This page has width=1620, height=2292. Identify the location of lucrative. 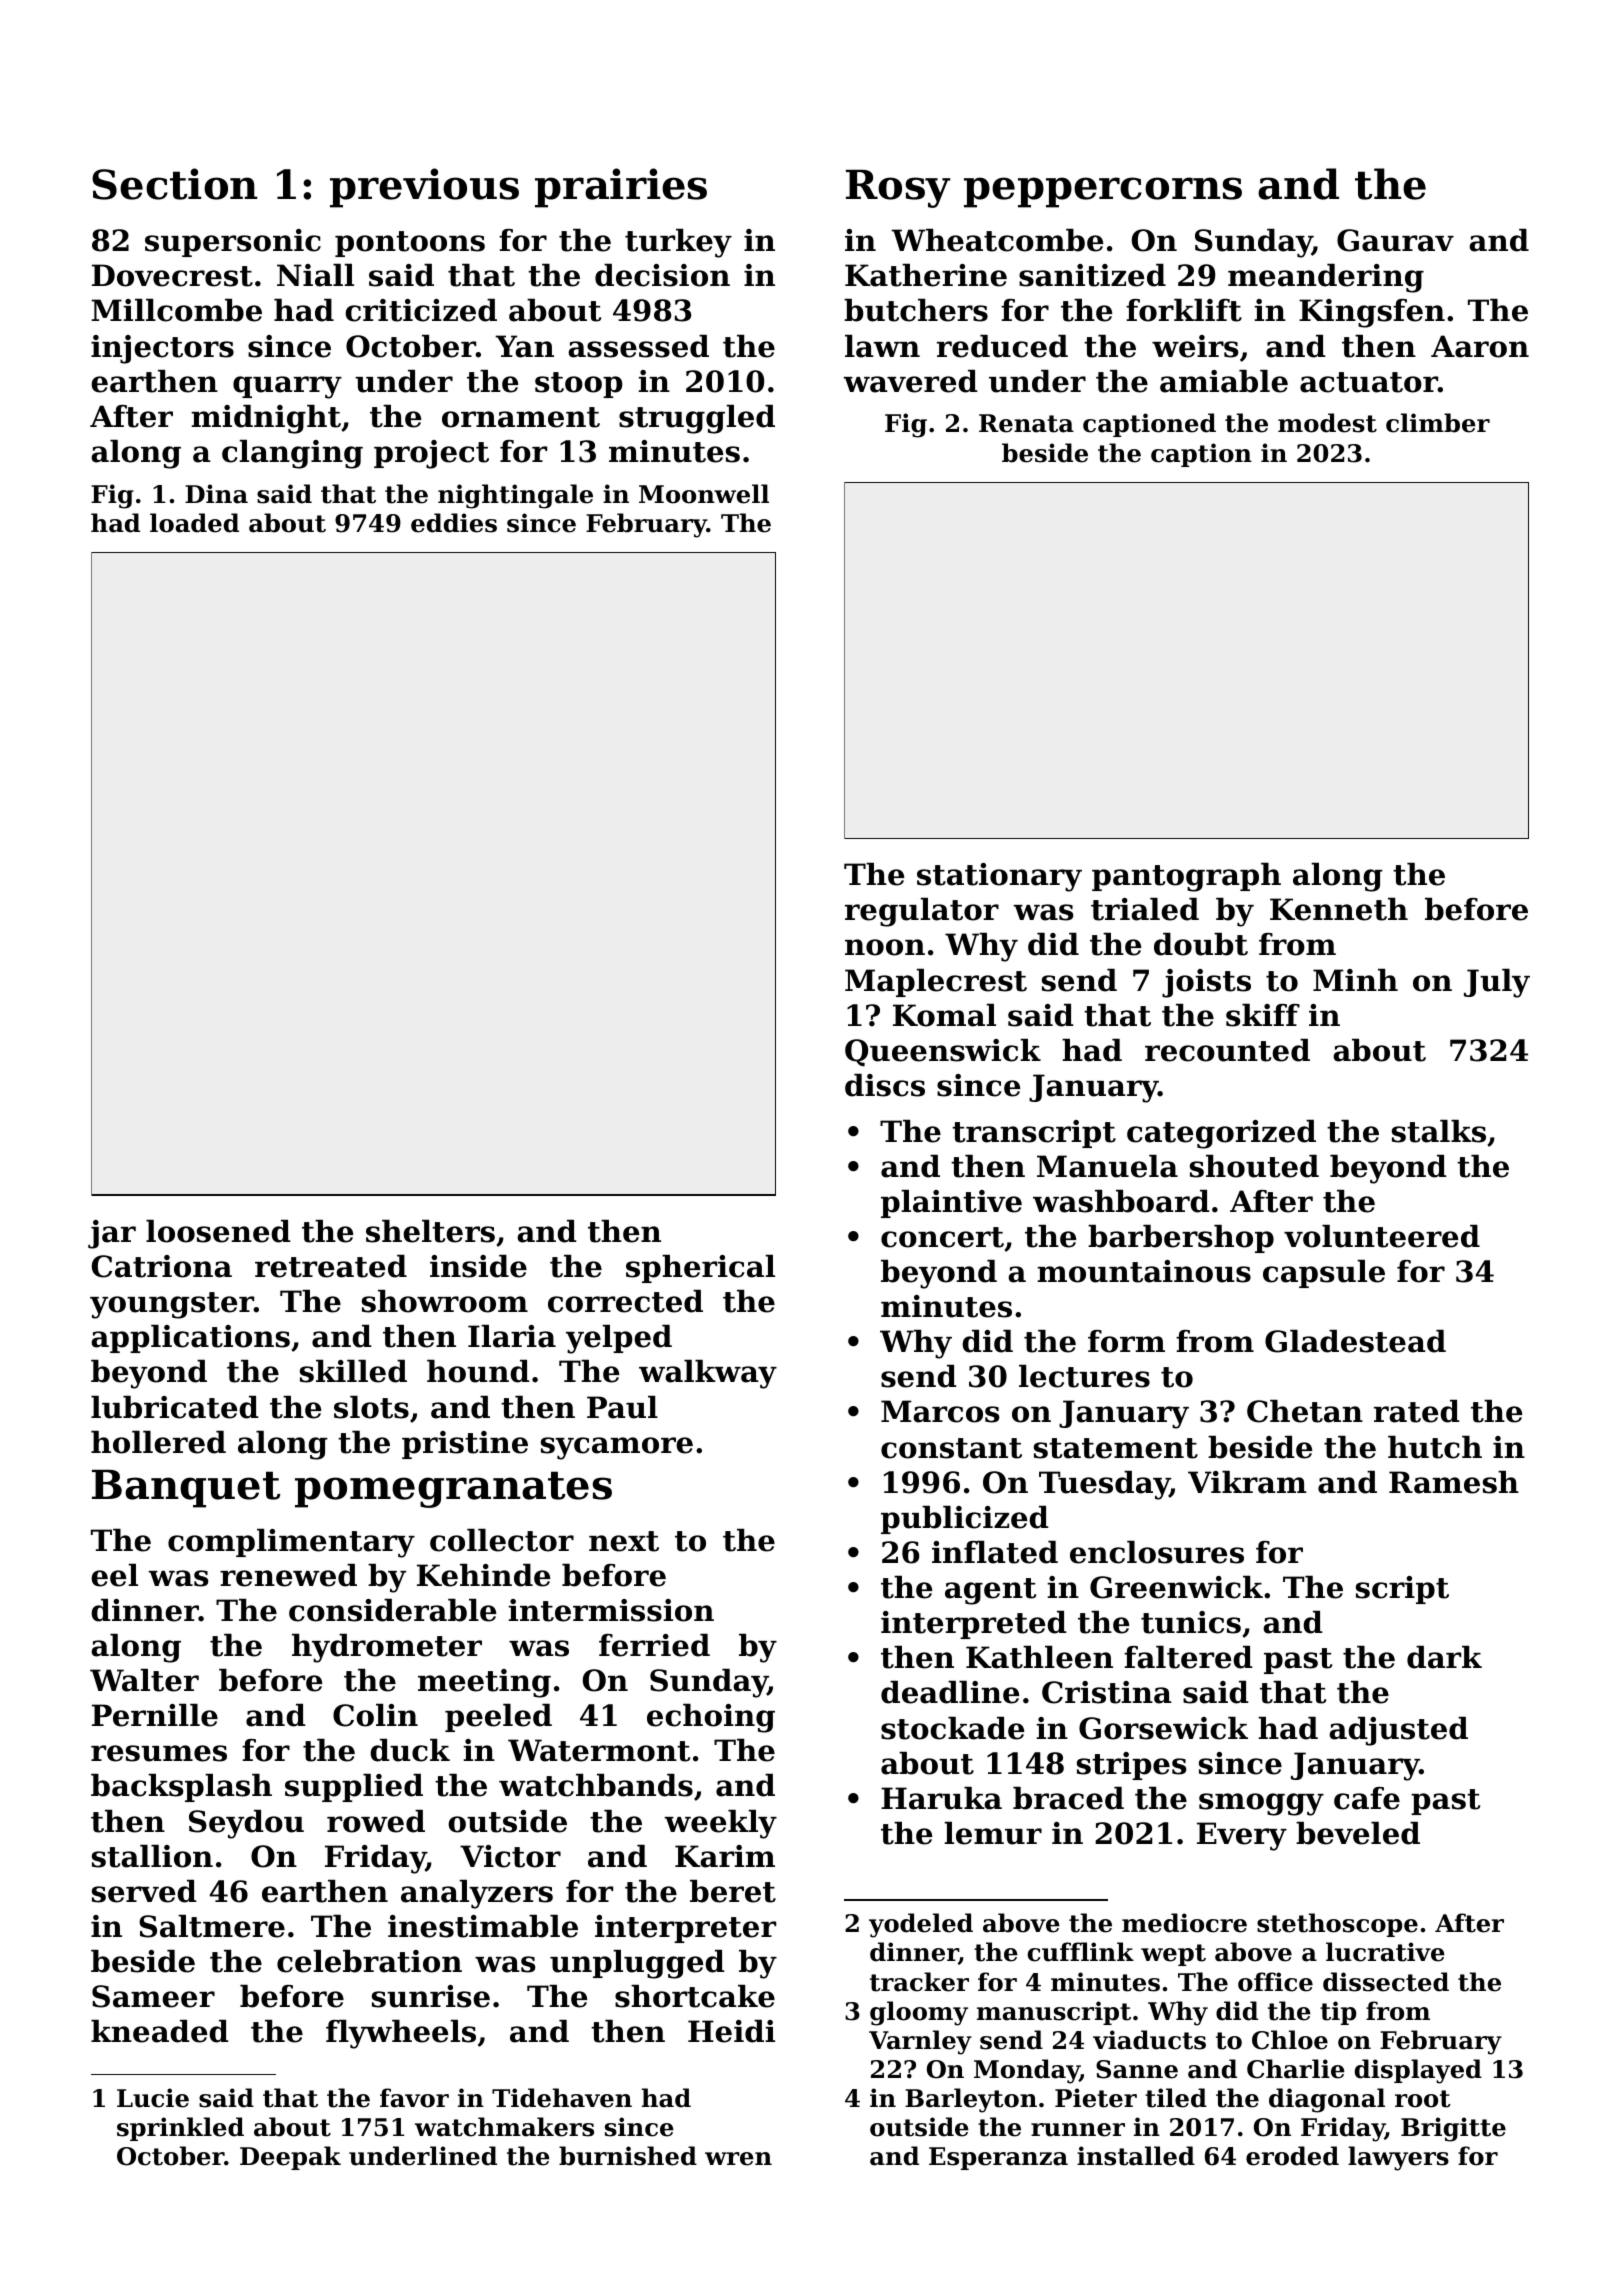
(1385, 1952).
